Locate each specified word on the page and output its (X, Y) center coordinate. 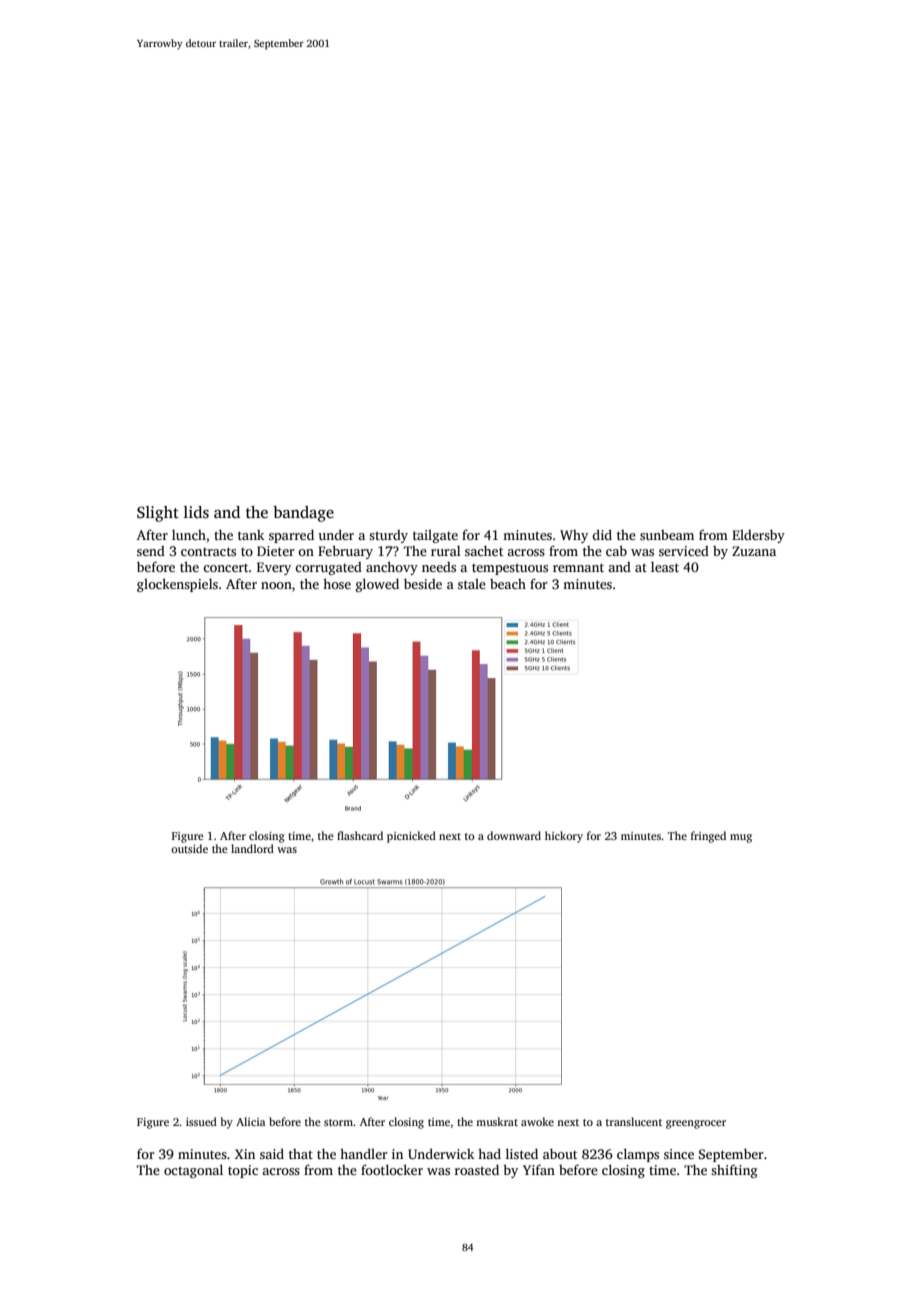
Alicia (250, 1121)
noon (276, 585)
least (665, 567)
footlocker (392, 1169)
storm (338, 1122)
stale (472, 584)
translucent (634, 1121)
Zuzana (754, 551)
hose (337, 583)
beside (423, 583)
